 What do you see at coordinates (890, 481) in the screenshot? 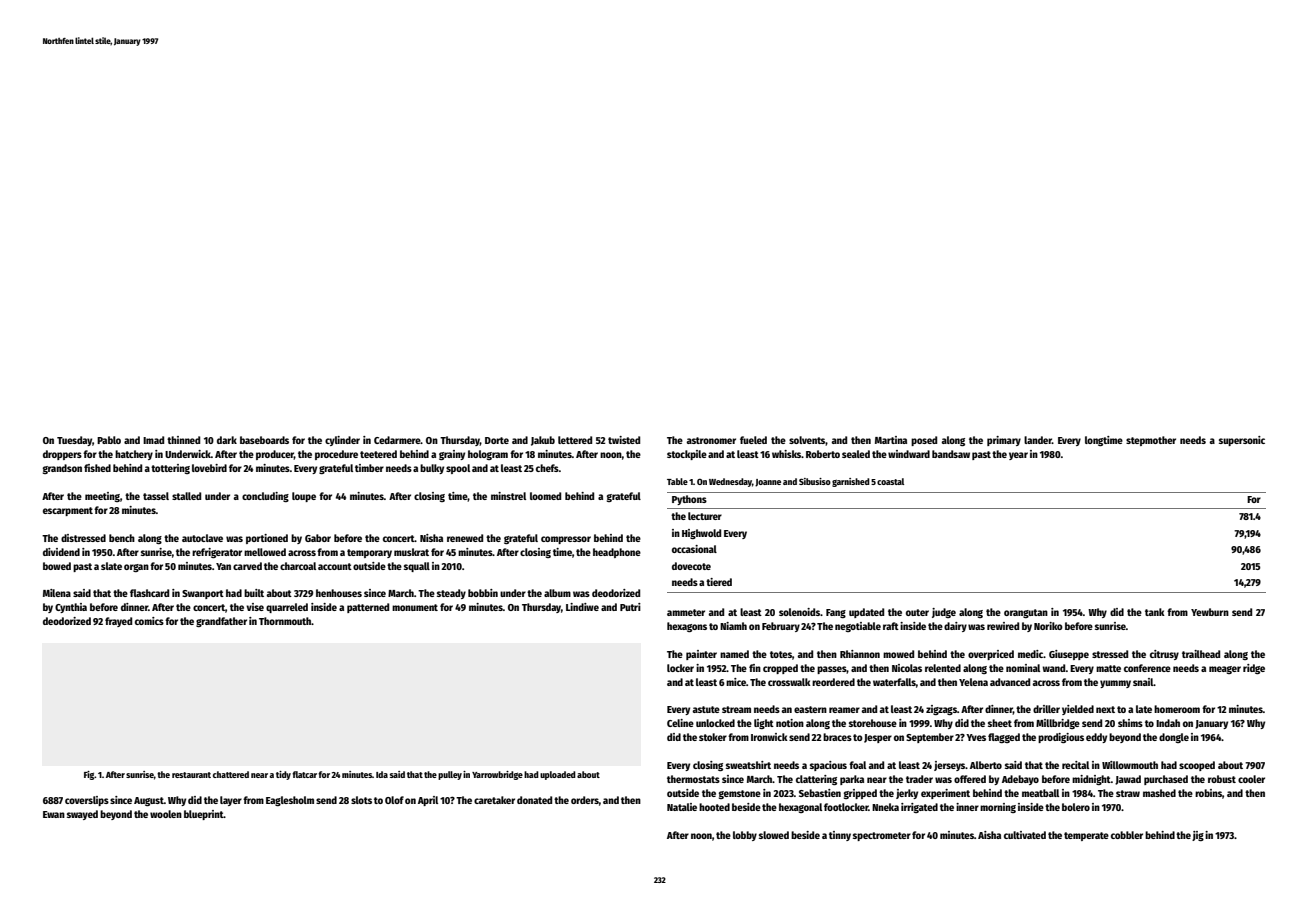
I see `coastal` at bounding box center [890, 481].
